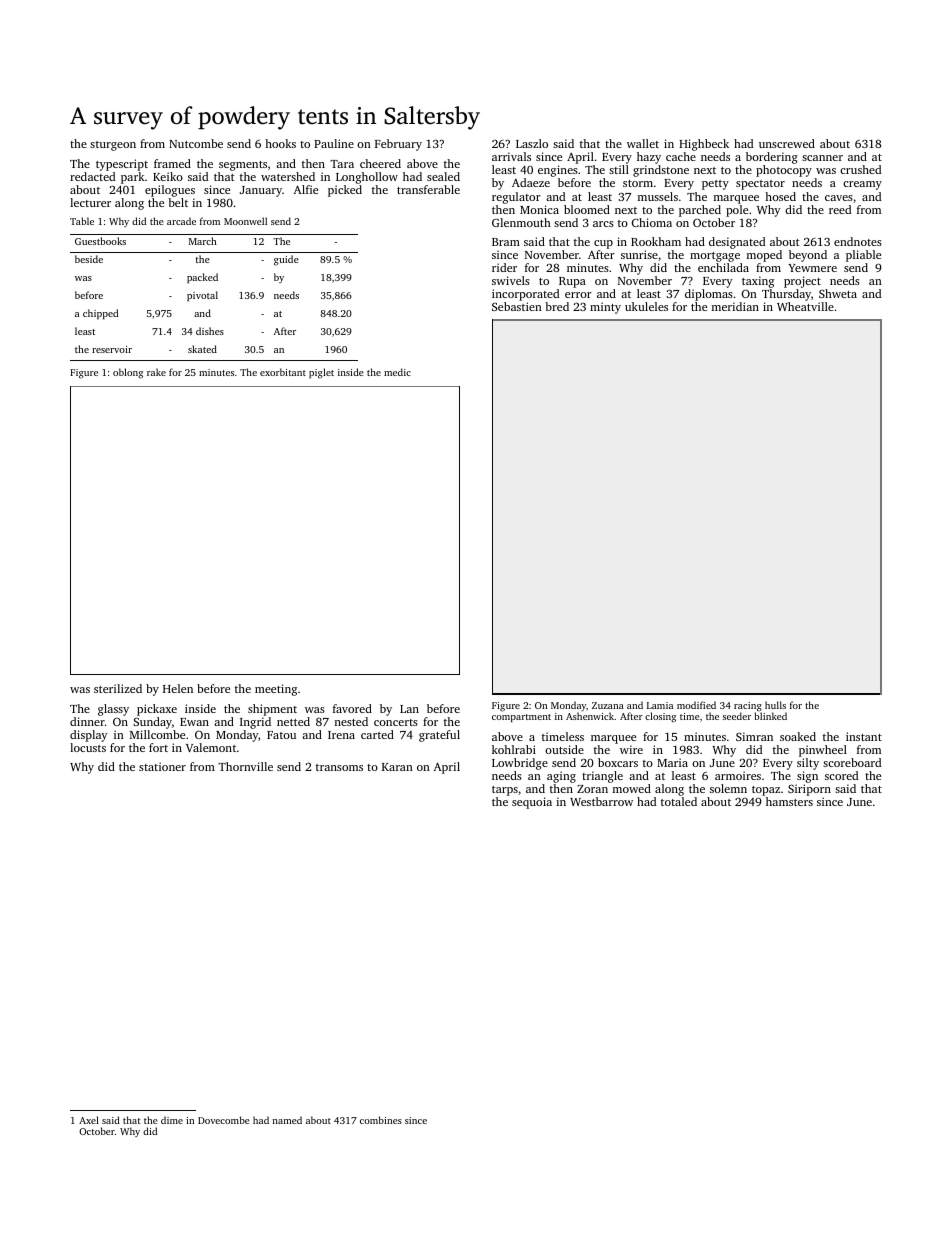 Image resolution: width=952 pixels, height=1233 pixels. Describe the element at coordinates (381, 1120) in the document. I see `combines` at that location.
